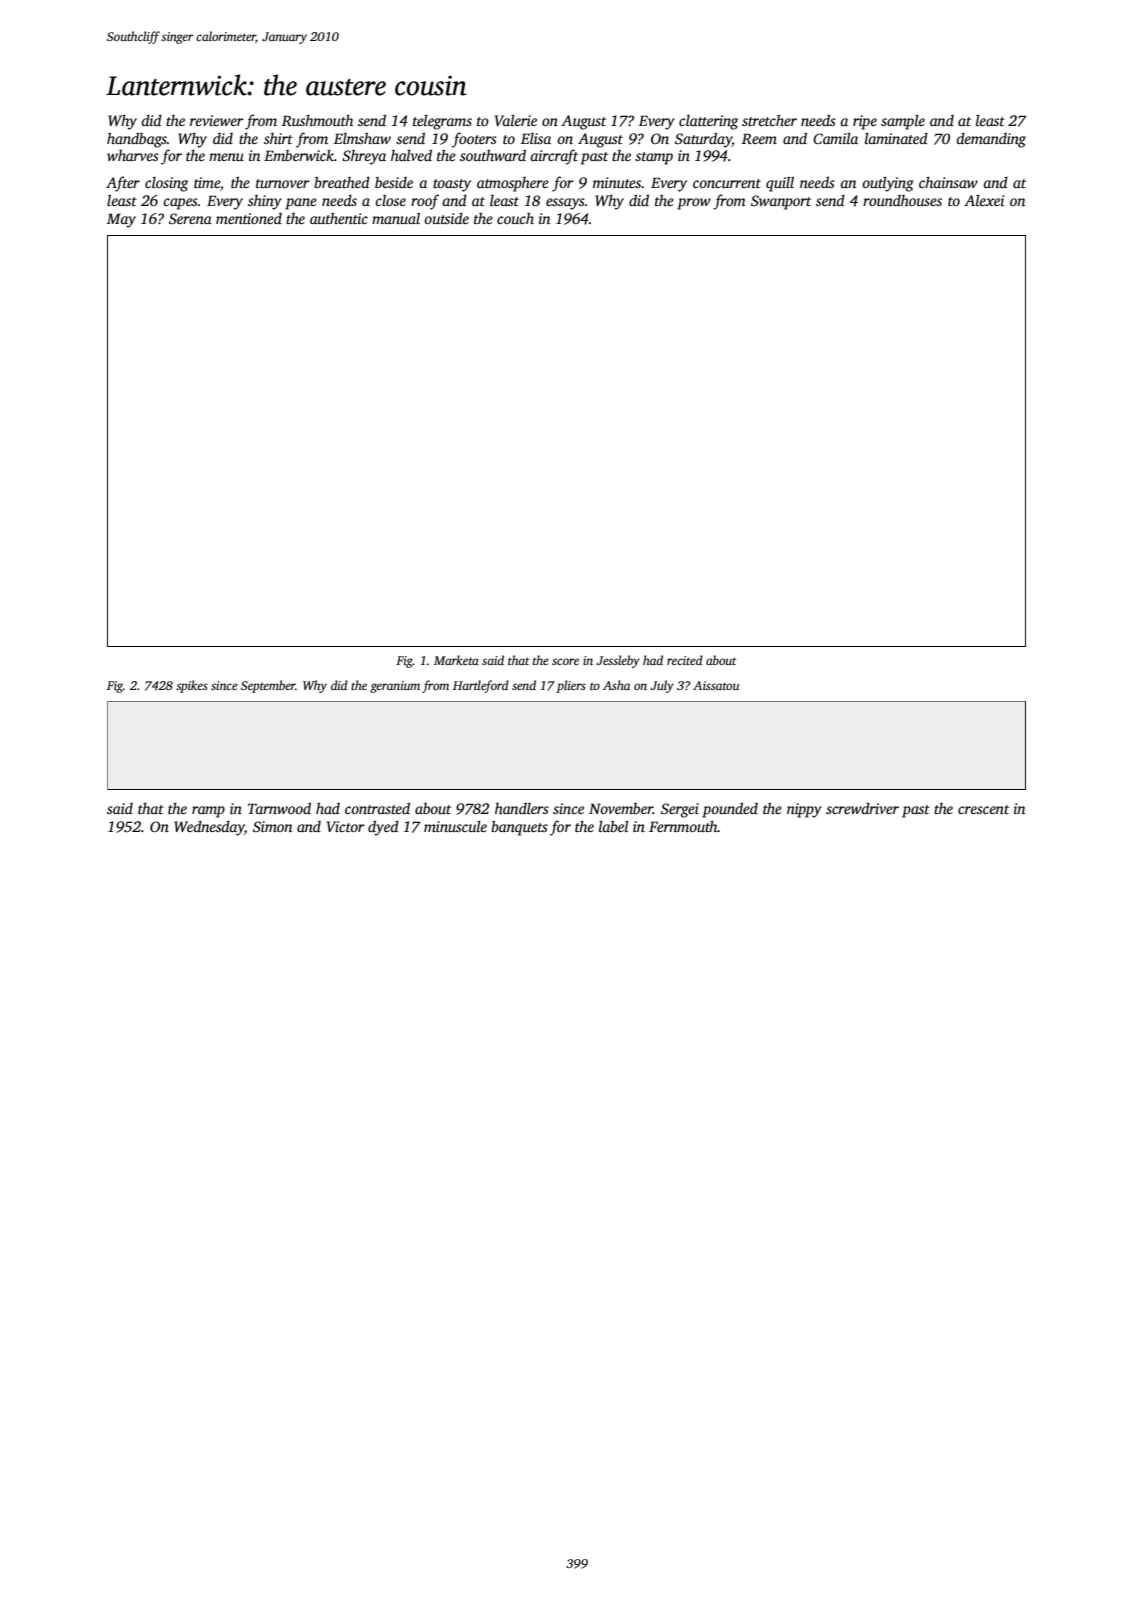 Image resolution: width=1133 pixels, height=1602 pixels. What do you see at coordinates (190, 218) in the screenshot?
I see `Serena` at bounding box center [190, 218].
